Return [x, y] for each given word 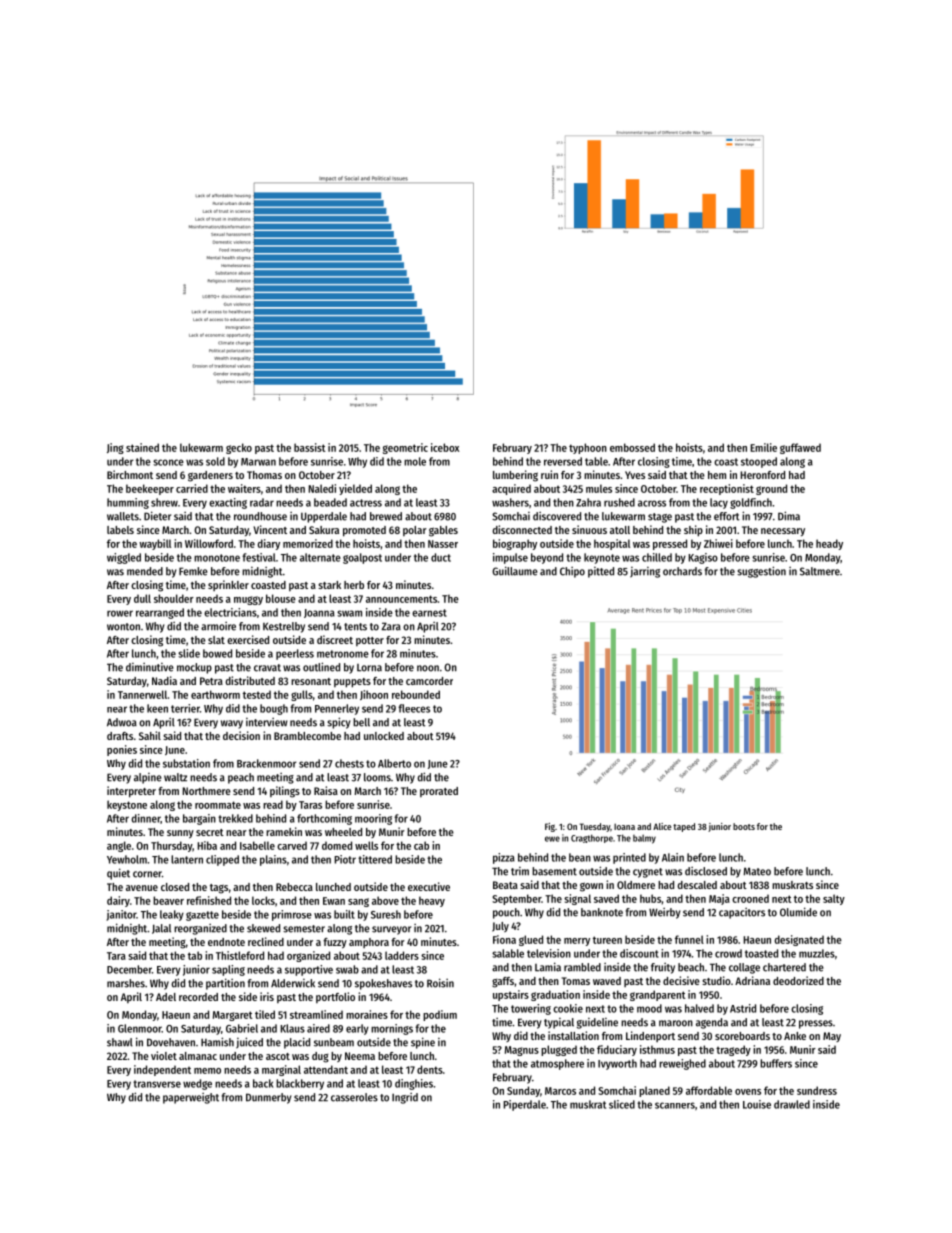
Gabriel [242, 1028]
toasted [761, 953]
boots [744, 826]
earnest [429, 613]
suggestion [761, 572]
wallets [123, 516]
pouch [506, 913]
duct [441, 557]
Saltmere [820, 571]
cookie [568, 1008]
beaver [168, 900]
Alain [673, 857]
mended [145, 571]
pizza [504, 858]
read [273, 804]
